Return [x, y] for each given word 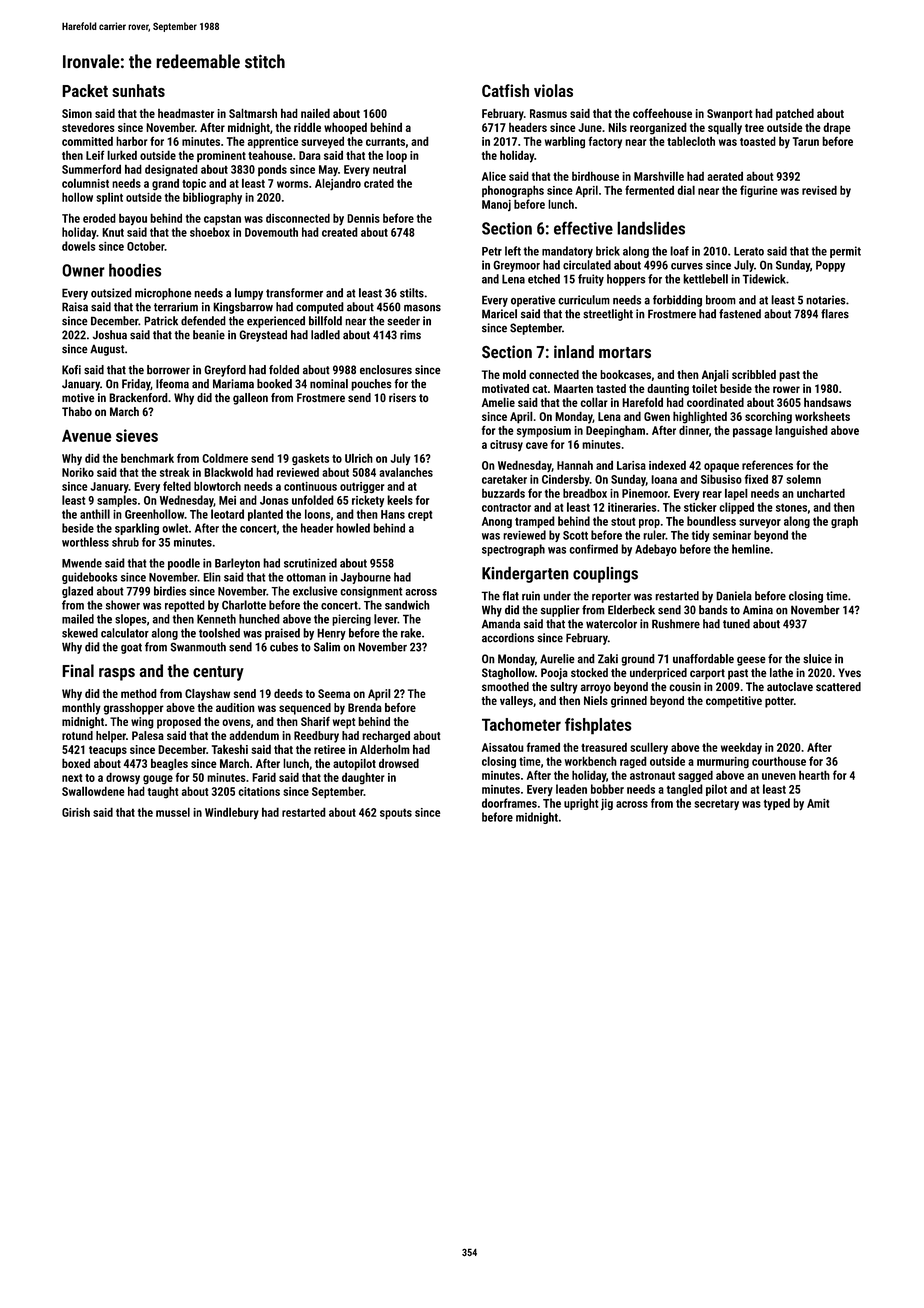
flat [510, 596]
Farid [264, 777]
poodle [184, 564]
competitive [734, 702]
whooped [345, 128]
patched [795, 114]
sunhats [138, 90]
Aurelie [557, 659]
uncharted [821, 493]
